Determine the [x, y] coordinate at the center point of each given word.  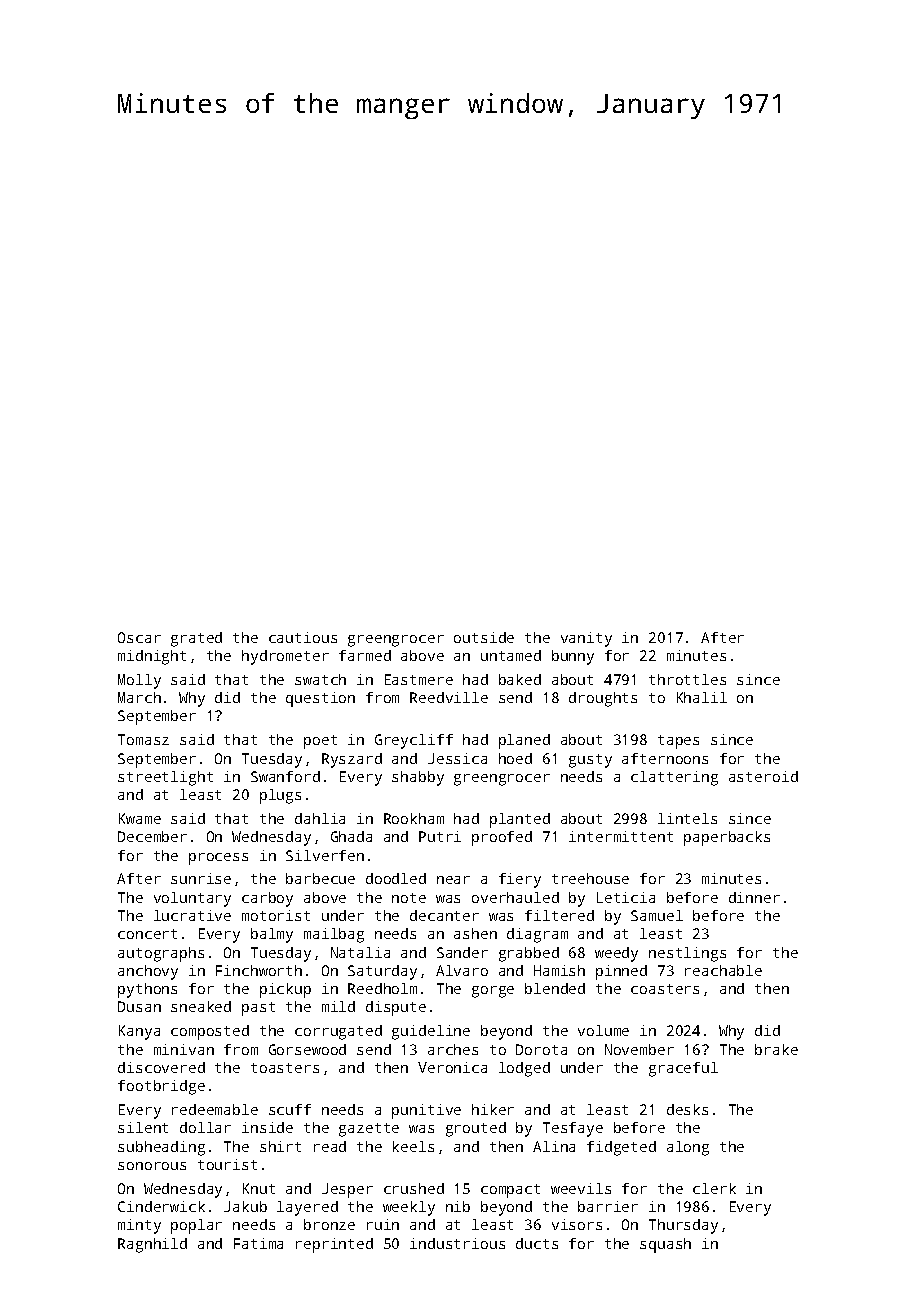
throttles [687, 679]
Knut [259, 1188]
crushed [414, 1188]
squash [665, 1245]
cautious [303, 637]
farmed [365, 655]
